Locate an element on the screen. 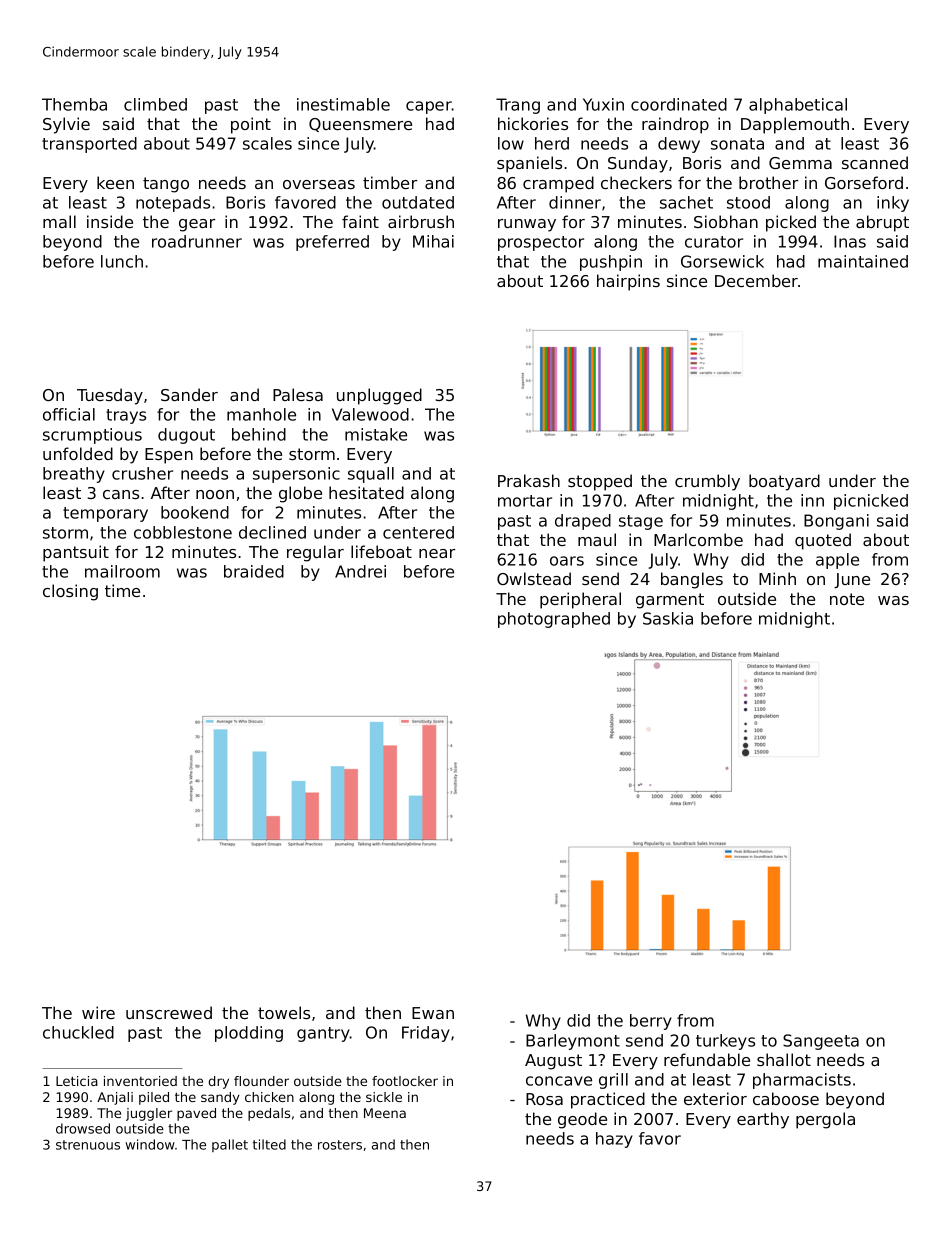 This screenshot has height=1233, width=952. sonata is located at coordinates (737, 144).
